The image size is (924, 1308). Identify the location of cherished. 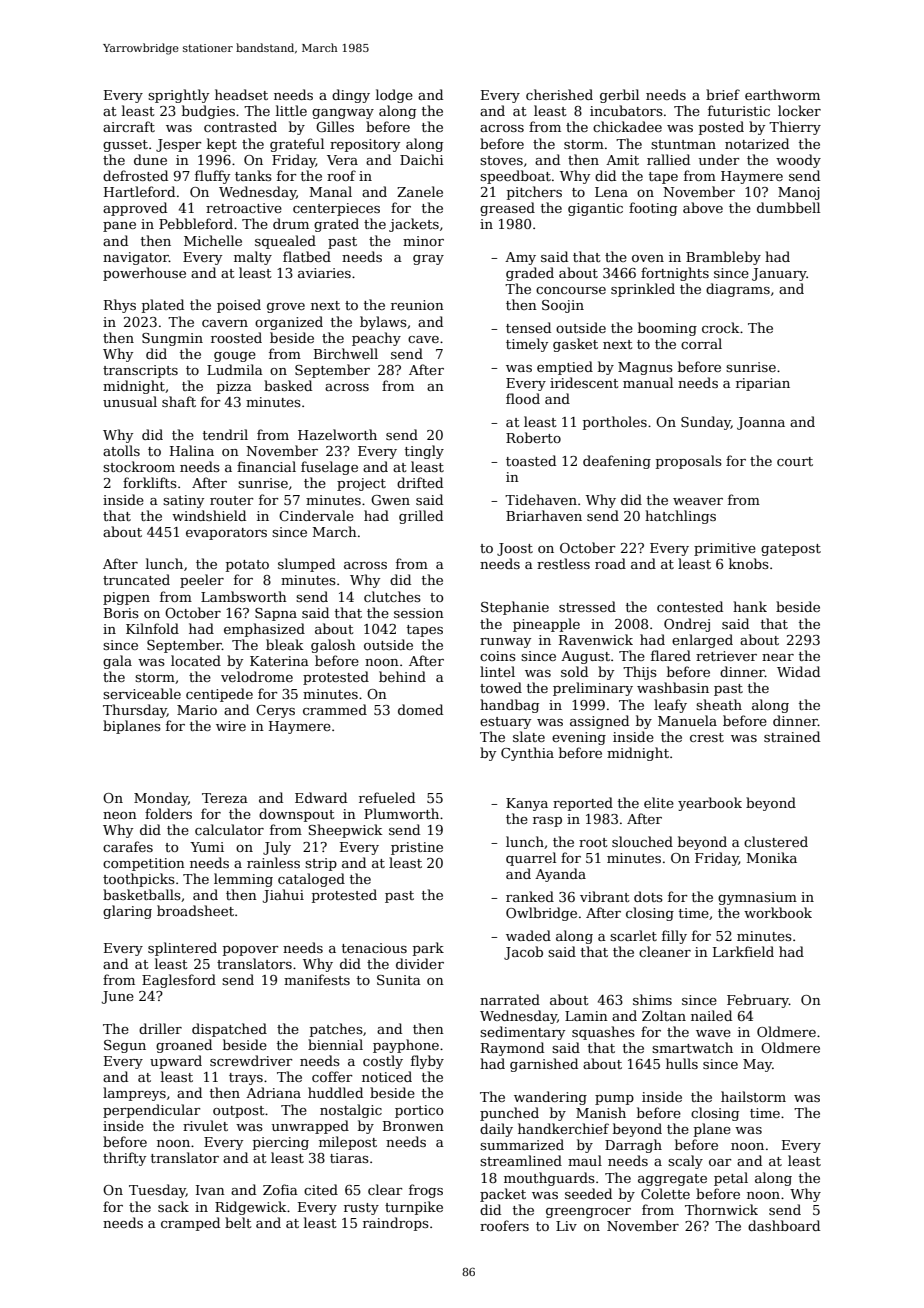
(559, 94).
